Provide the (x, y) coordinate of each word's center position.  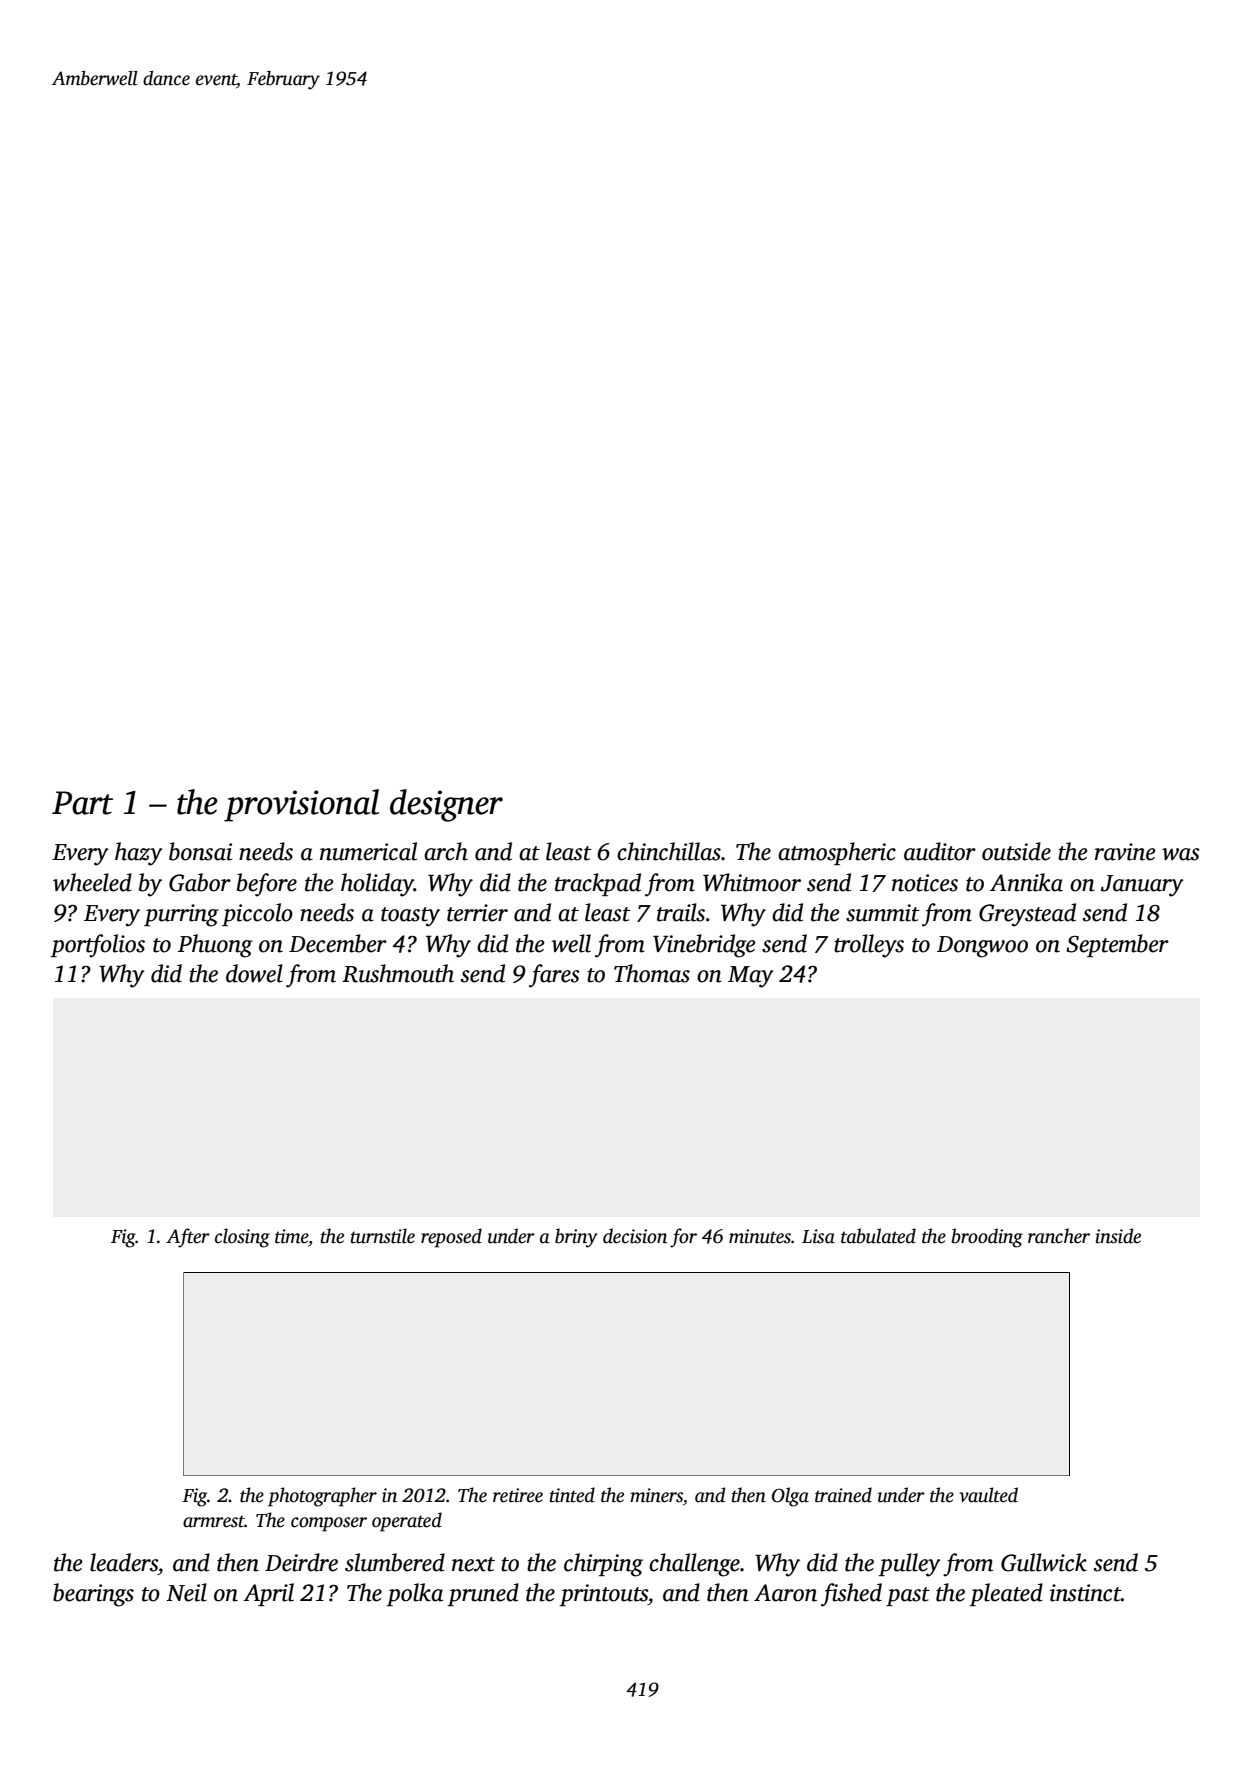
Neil (186, 1592)
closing (242, 1238)
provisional (301, 805)
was (1181, 854)
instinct (1085, 1593)
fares (554, 976)
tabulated (878, 1236)
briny (576, 1238)
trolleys (869, 946)
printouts (603, 1595)
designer (446, 805)
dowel (254, 973)
